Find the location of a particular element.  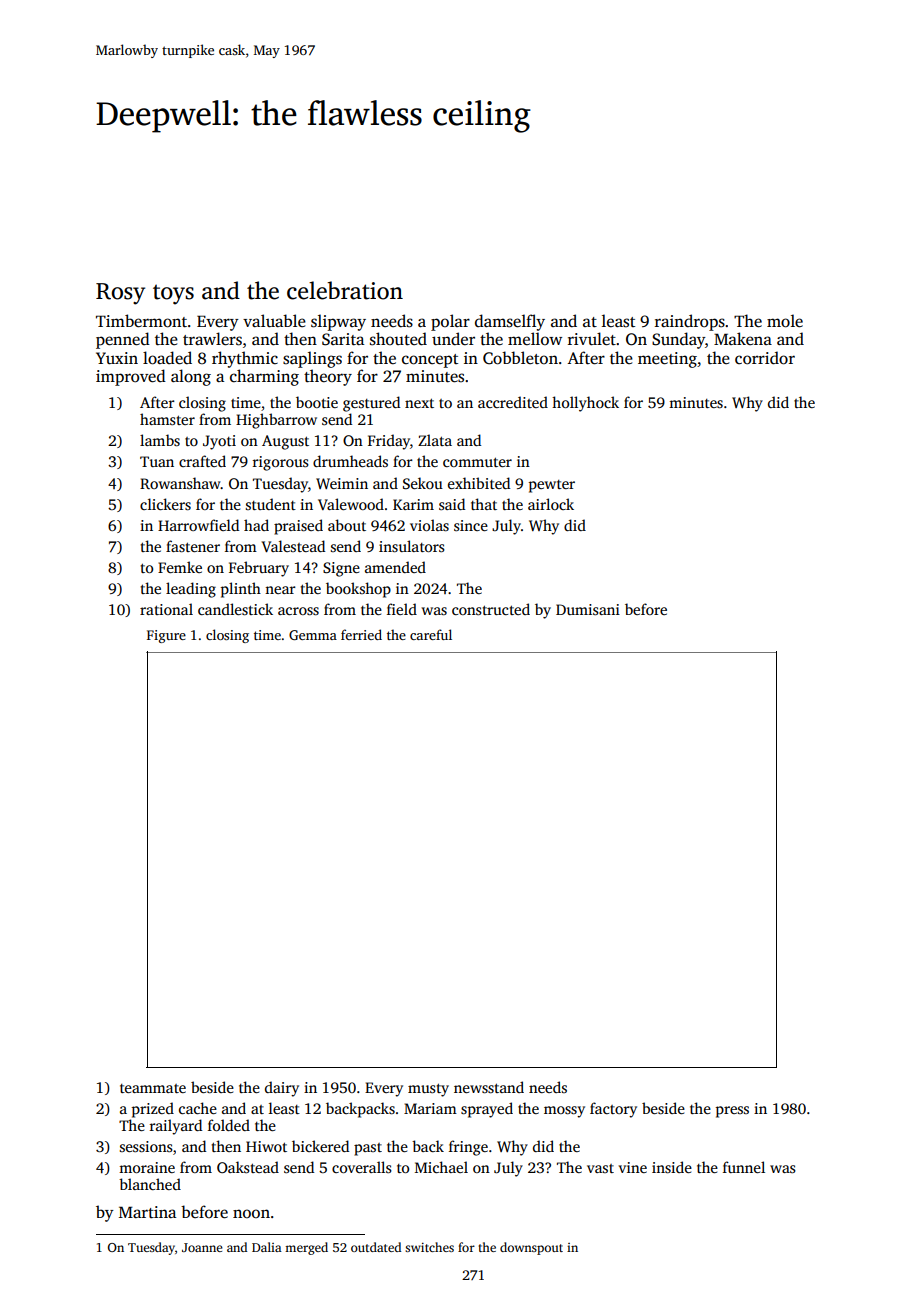

amended is located at coordinates (395, 567).
